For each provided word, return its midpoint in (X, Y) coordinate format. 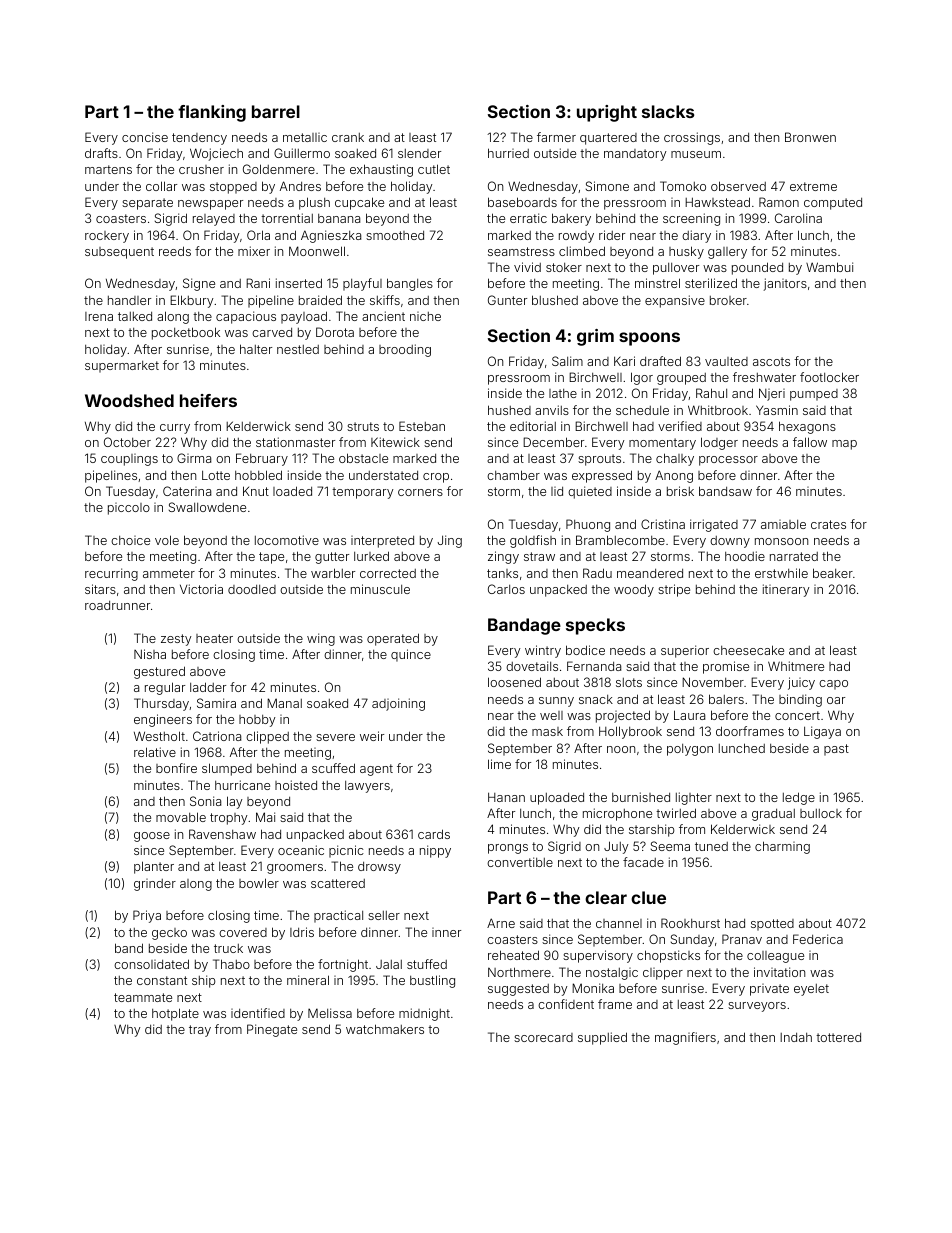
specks (595, 626)
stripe (674, 590)
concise (145, 137)
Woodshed (129, 400)
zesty (176, 640)
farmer (556, 137)
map (844, 445)
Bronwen (810, 137)
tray (200, 1031)
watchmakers (385, 1029)
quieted (590, 492)
